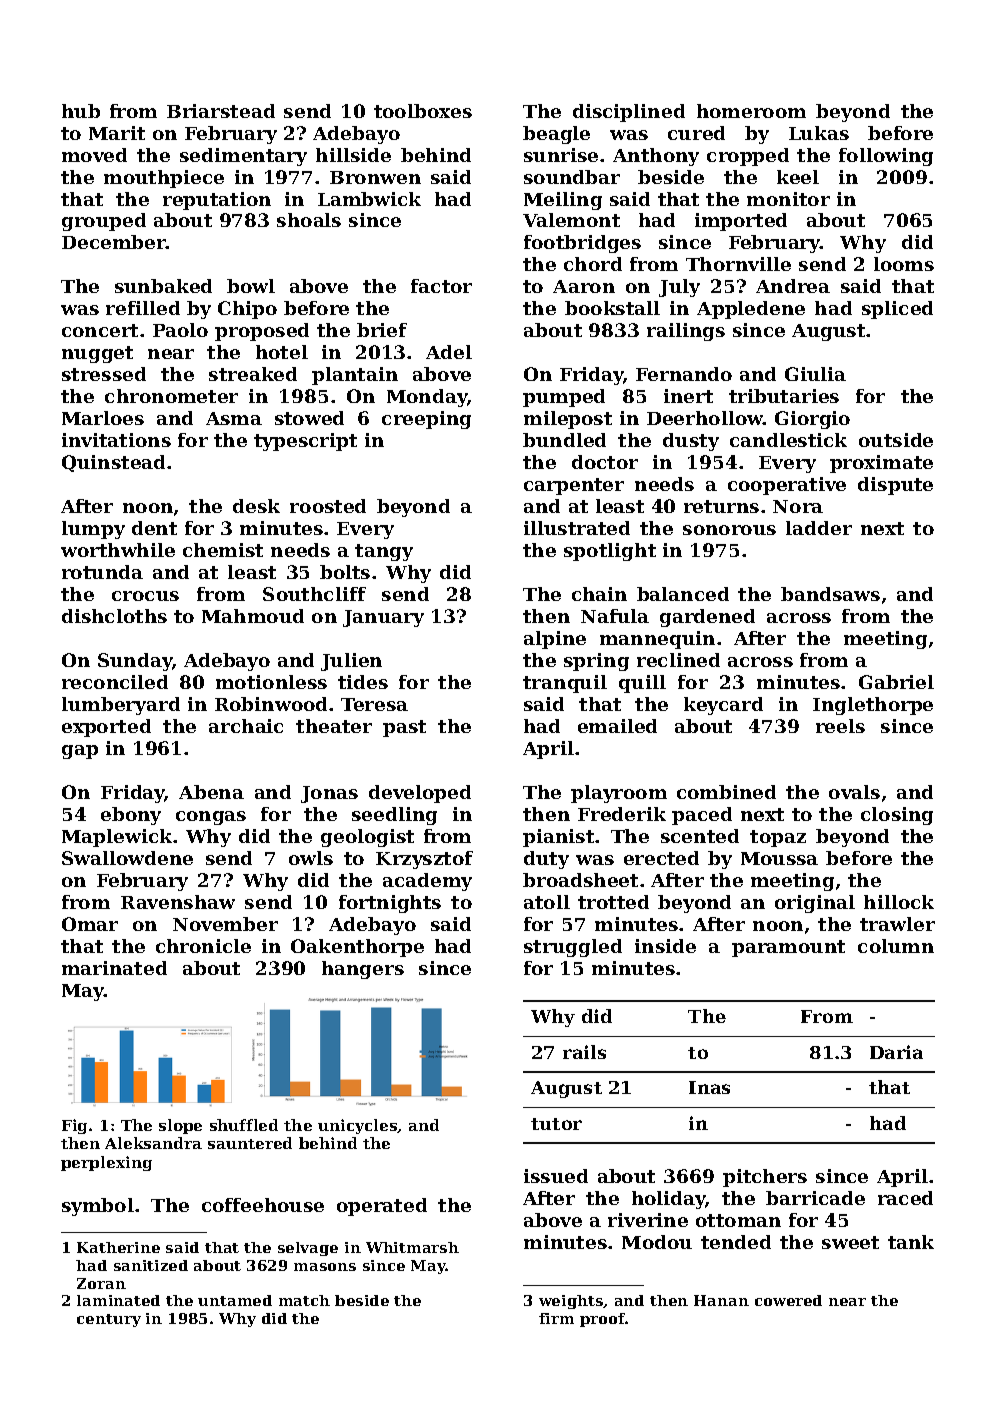  I want to click on Daria, so click(896, 1052).
